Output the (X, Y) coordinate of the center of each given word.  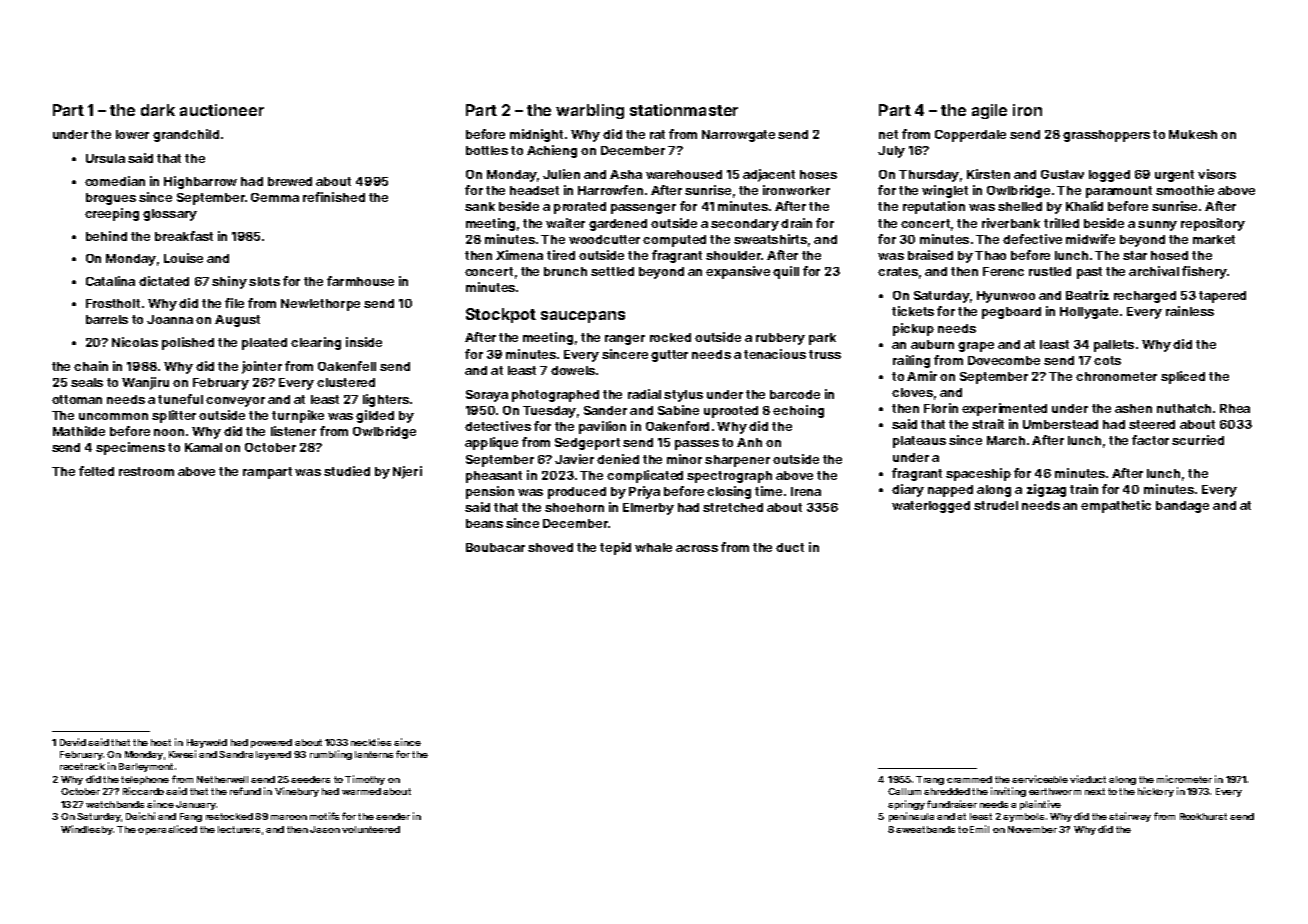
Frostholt (113, 303)
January (196, 805)
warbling (590, 111)
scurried (1198, 440)
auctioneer (222, 110)
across (697, 548)
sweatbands (925, 829)
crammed (969, 779)
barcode (795, 394)
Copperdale (970, 136)
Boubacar (495, 547)
